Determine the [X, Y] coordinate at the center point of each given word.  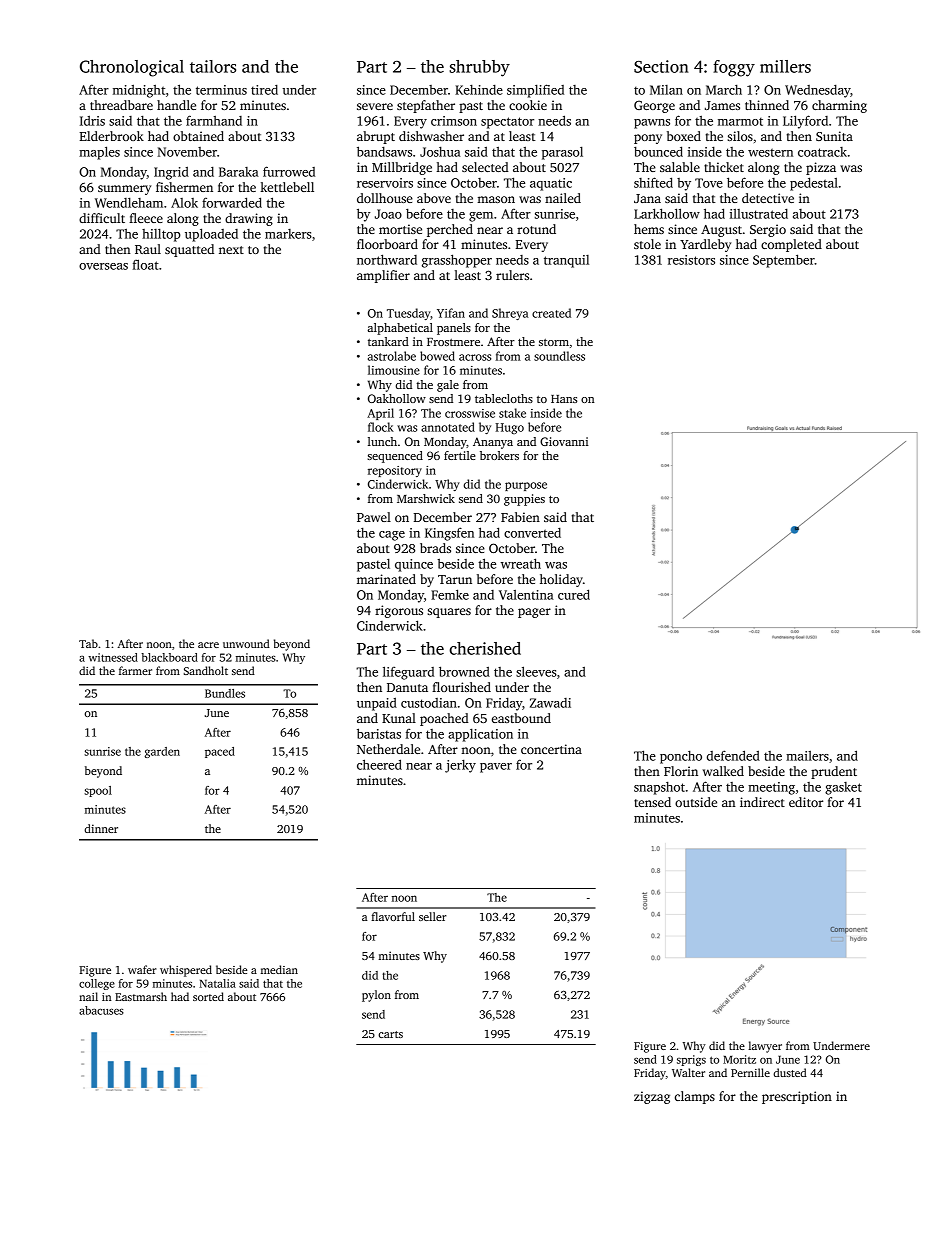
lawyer [765, 1047]
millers [785, 66]
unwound [246, 643]
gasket [843, 788]
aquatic [551, 184]
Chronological [132, 68]
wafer [142, 969]
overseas [103, 266]
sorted [208, 996]
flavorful [393, 916]
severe [375, 106]
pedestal [814, 184]
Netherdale [388, 749]
